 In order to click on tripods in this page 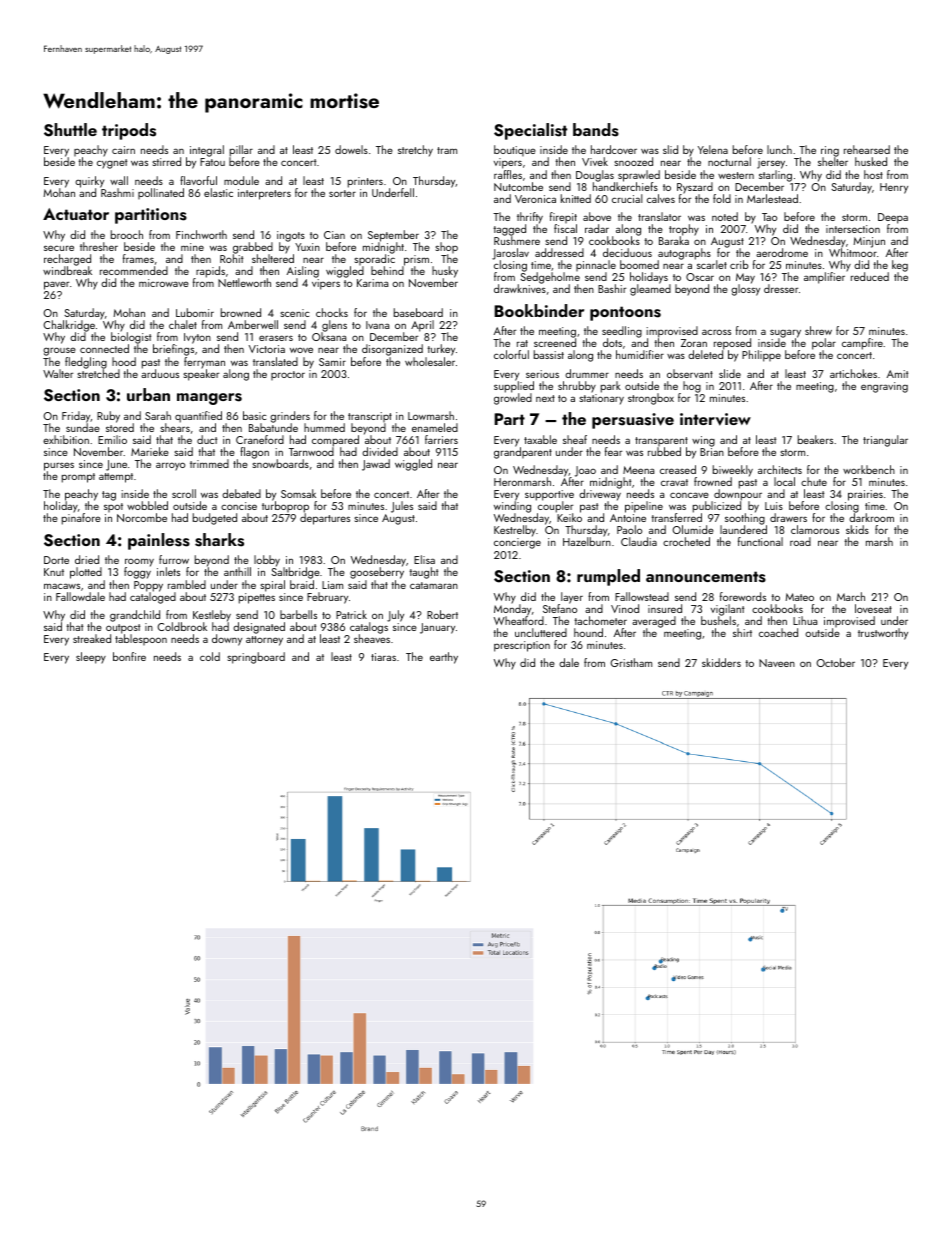, I will do `click(129, 131)`.
